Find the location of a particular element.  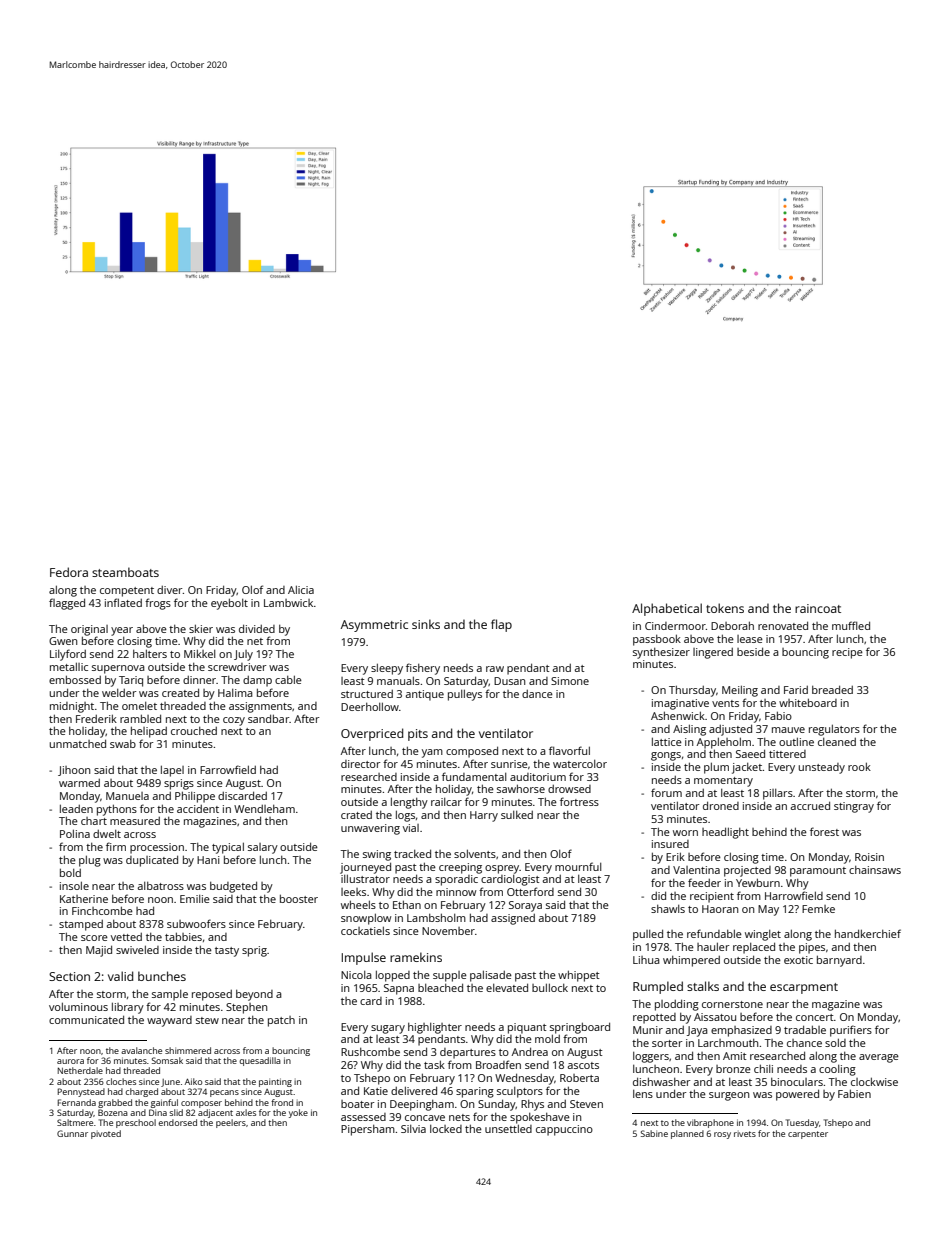

pivoted is located at coordinates (106, 1134).
